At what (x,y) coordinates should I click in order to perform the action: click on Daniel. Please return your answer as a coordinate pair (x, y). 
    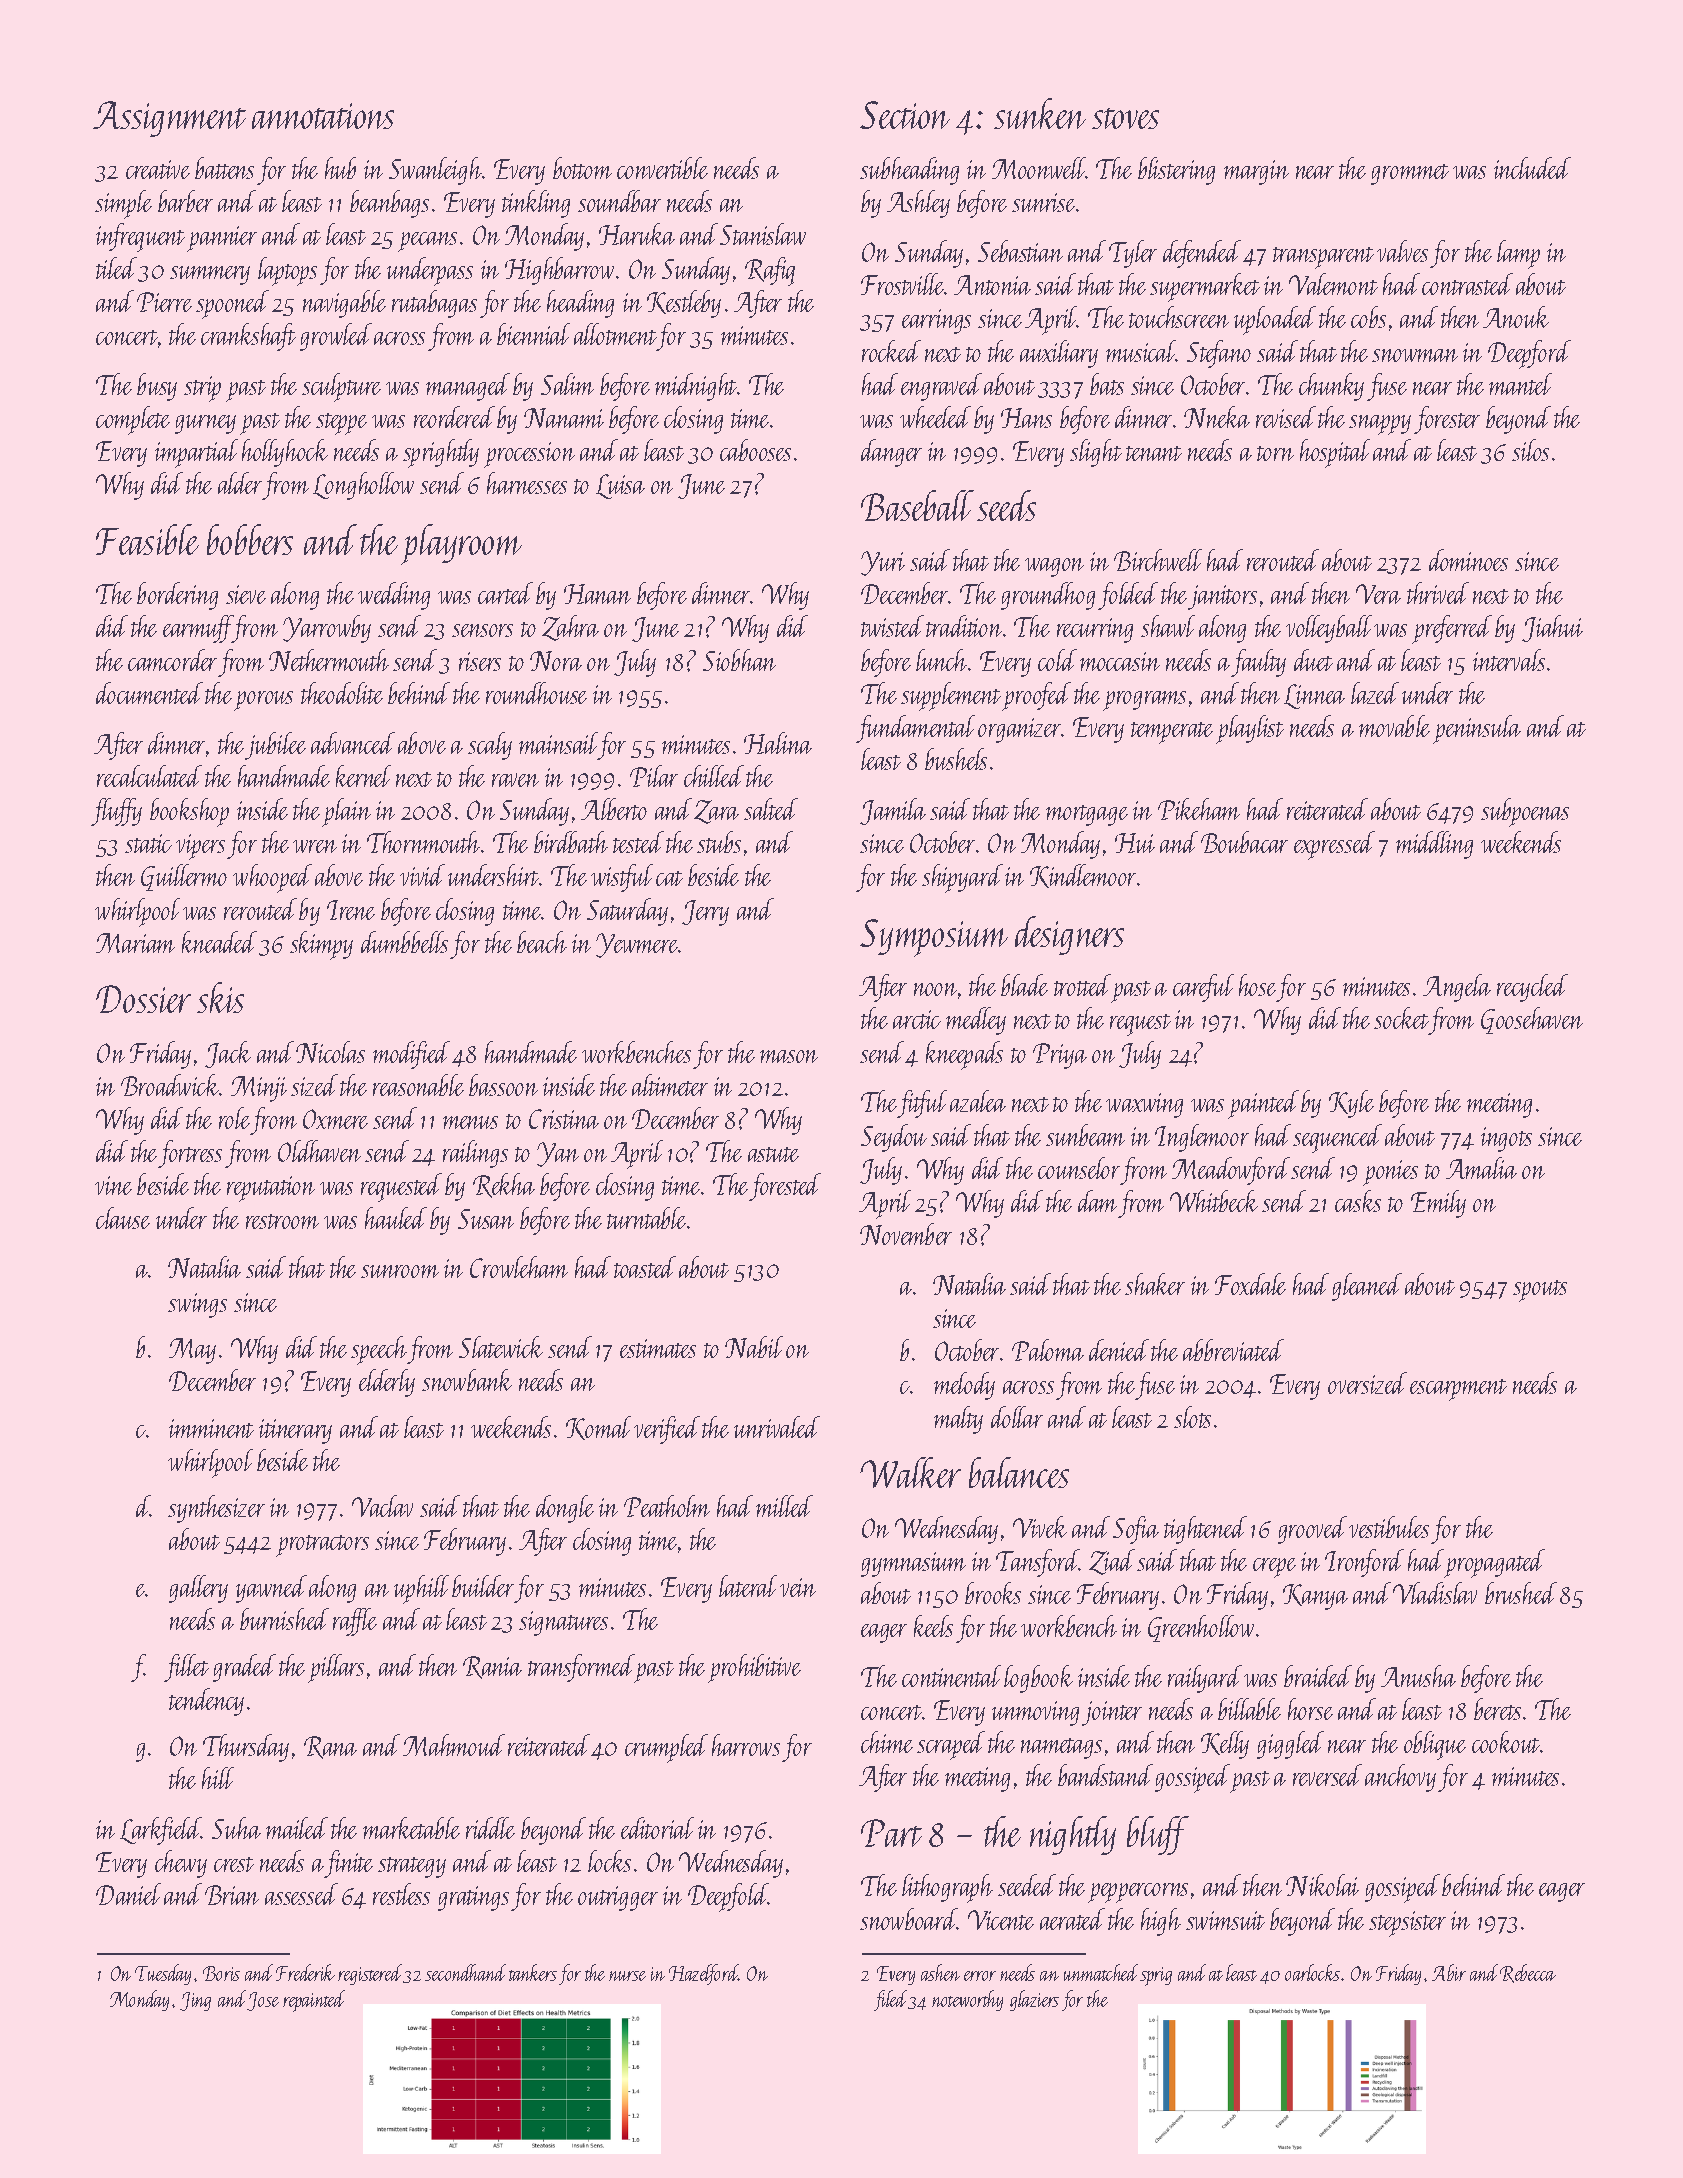
    Looking at the image, I should click on (128, 1894).
